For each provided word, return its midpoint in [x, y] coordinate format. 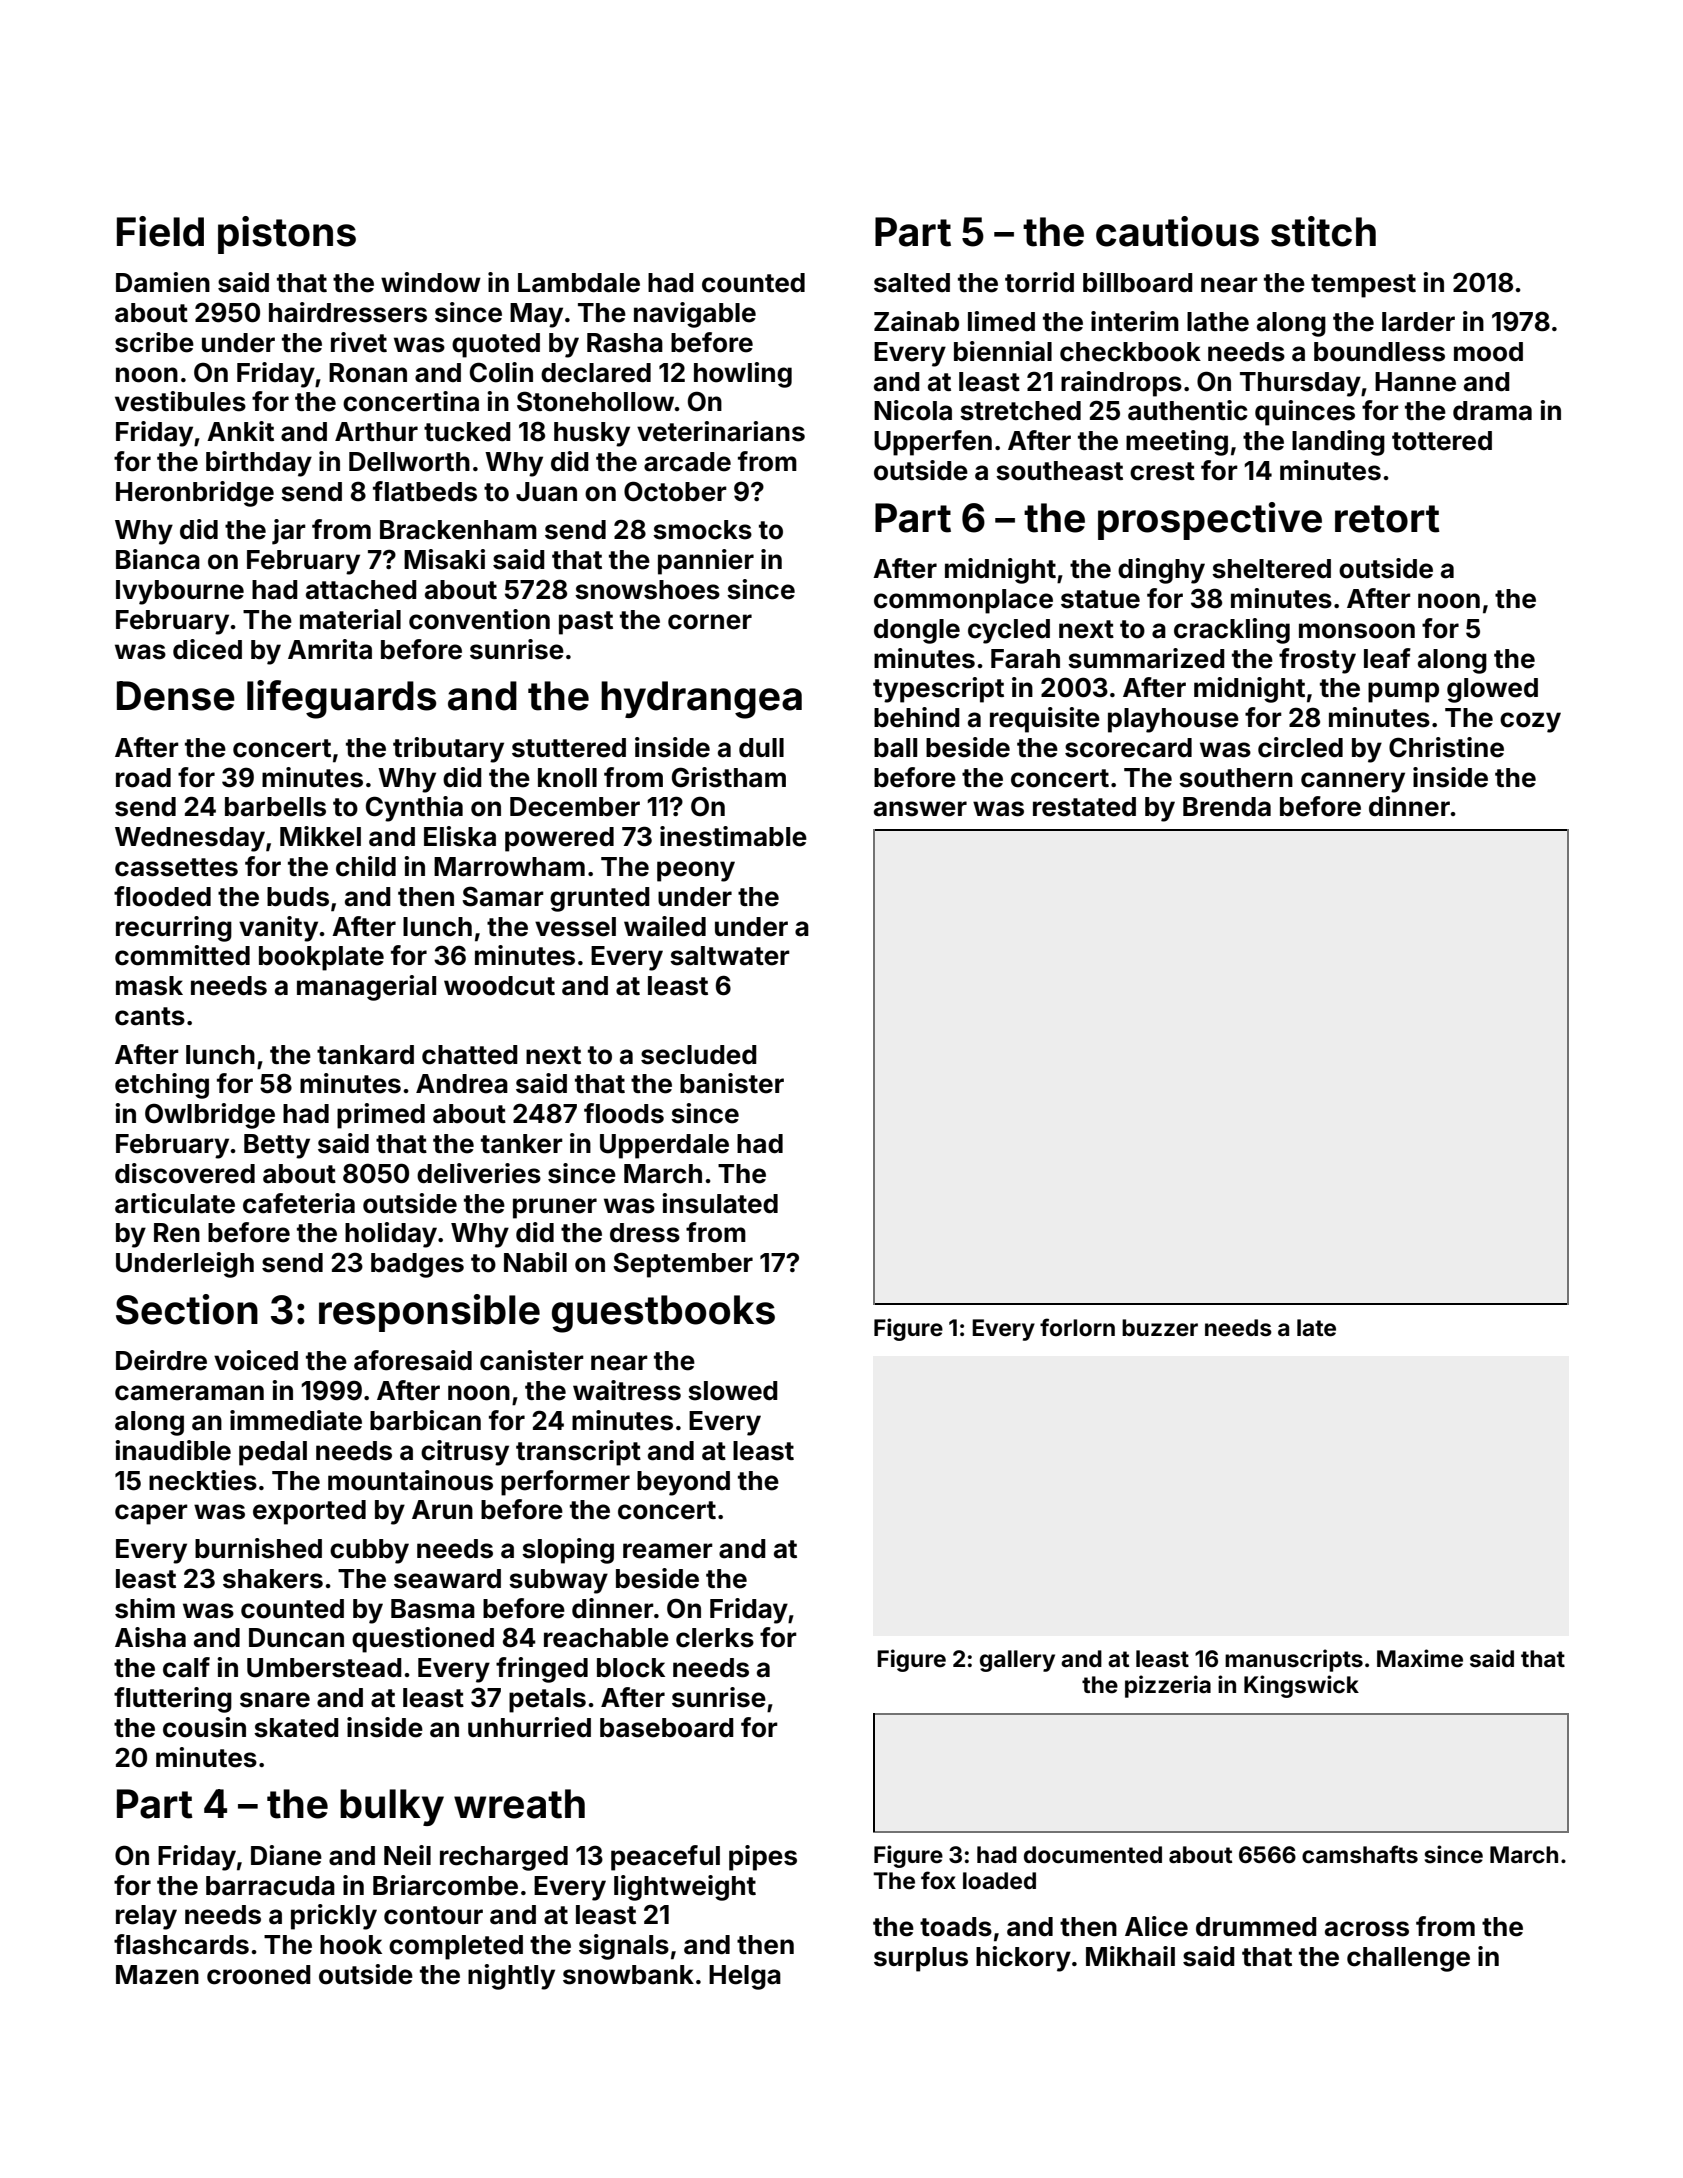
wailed [665, 926]
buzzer [1160, 1328]
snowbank [628, 1975]
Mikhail [1130, 1956]
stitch [1323, 231]
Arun [442, 1509]
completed [456, 1947]
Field [160, 231]
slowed [733, 1391]
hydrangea [701, 700]
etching [162, 1086]
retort [1387, 519]
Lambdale [579, 283]
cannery [1353, 782]
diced [207, 649]
